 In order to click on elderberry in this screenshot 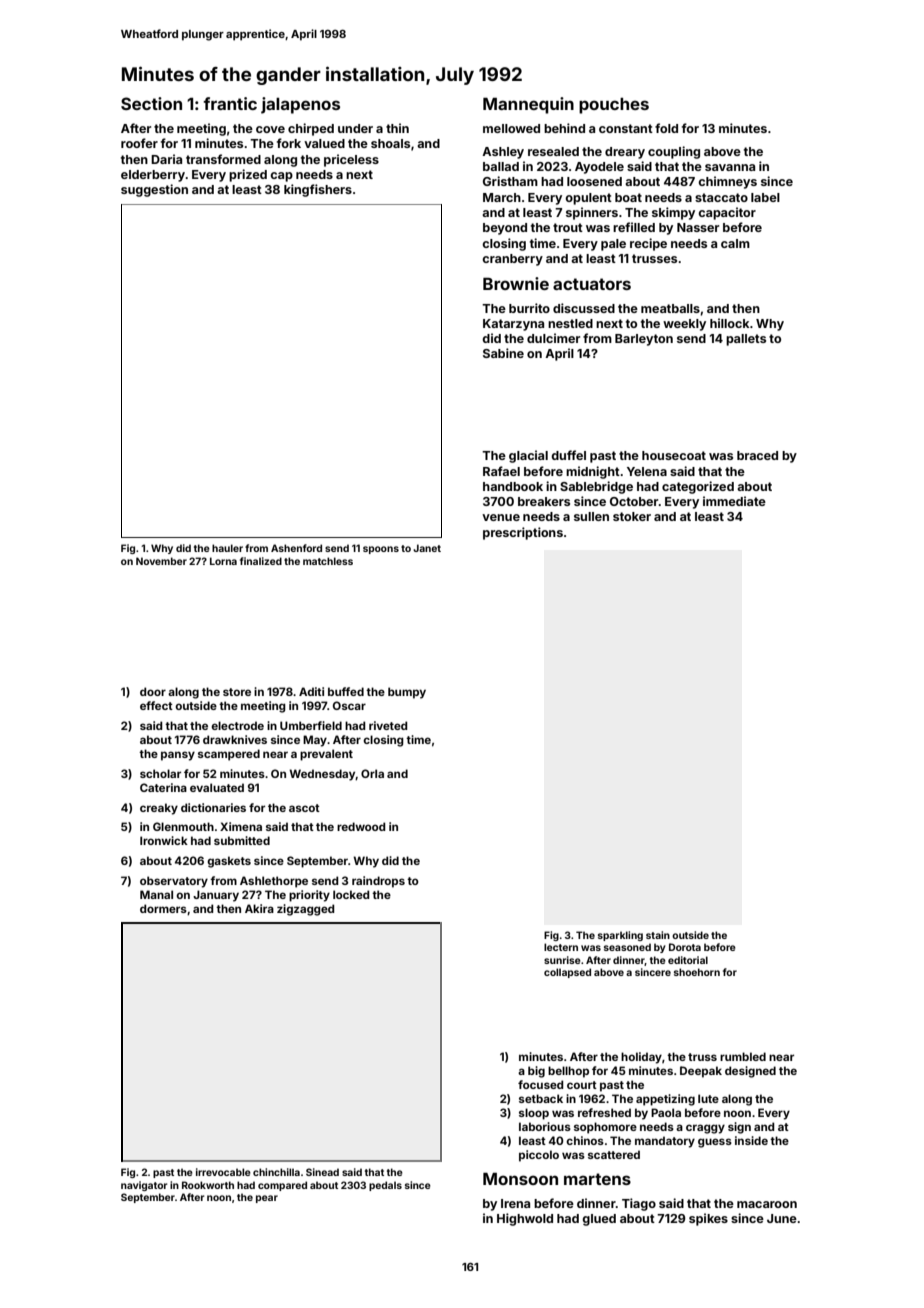, I will do `click(153, 176)`.
